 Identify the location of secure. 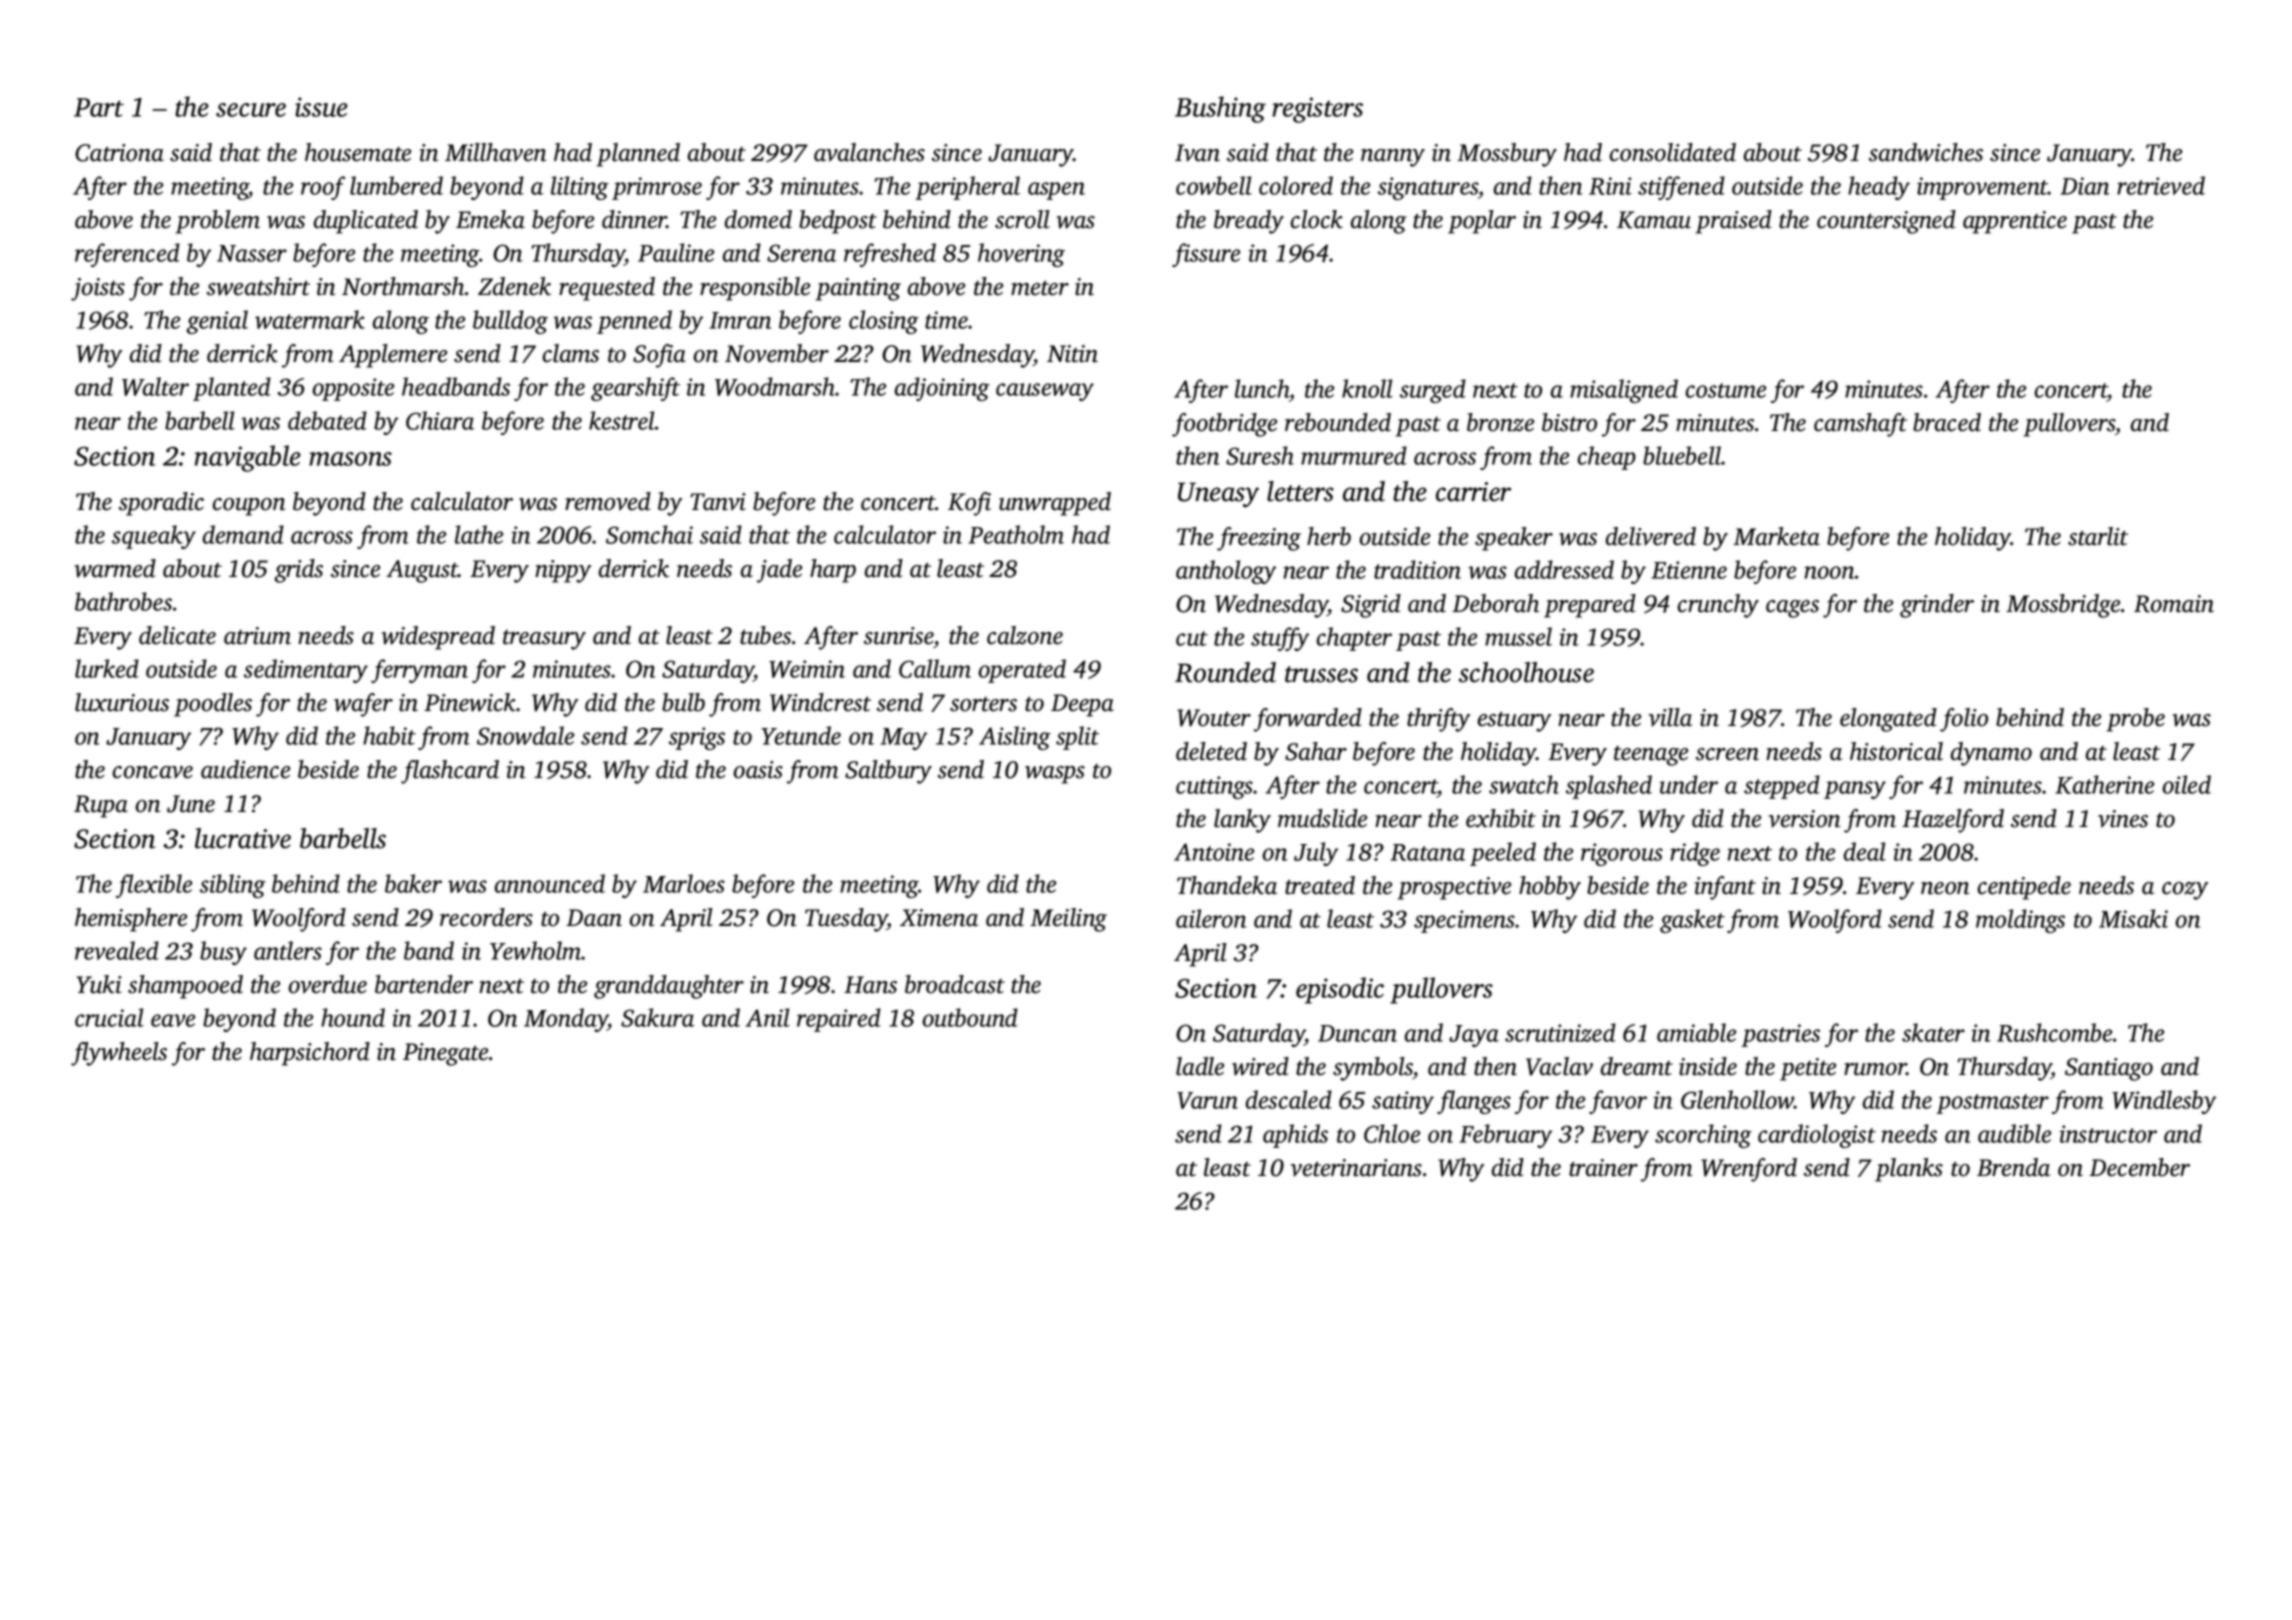
(251, 110).
